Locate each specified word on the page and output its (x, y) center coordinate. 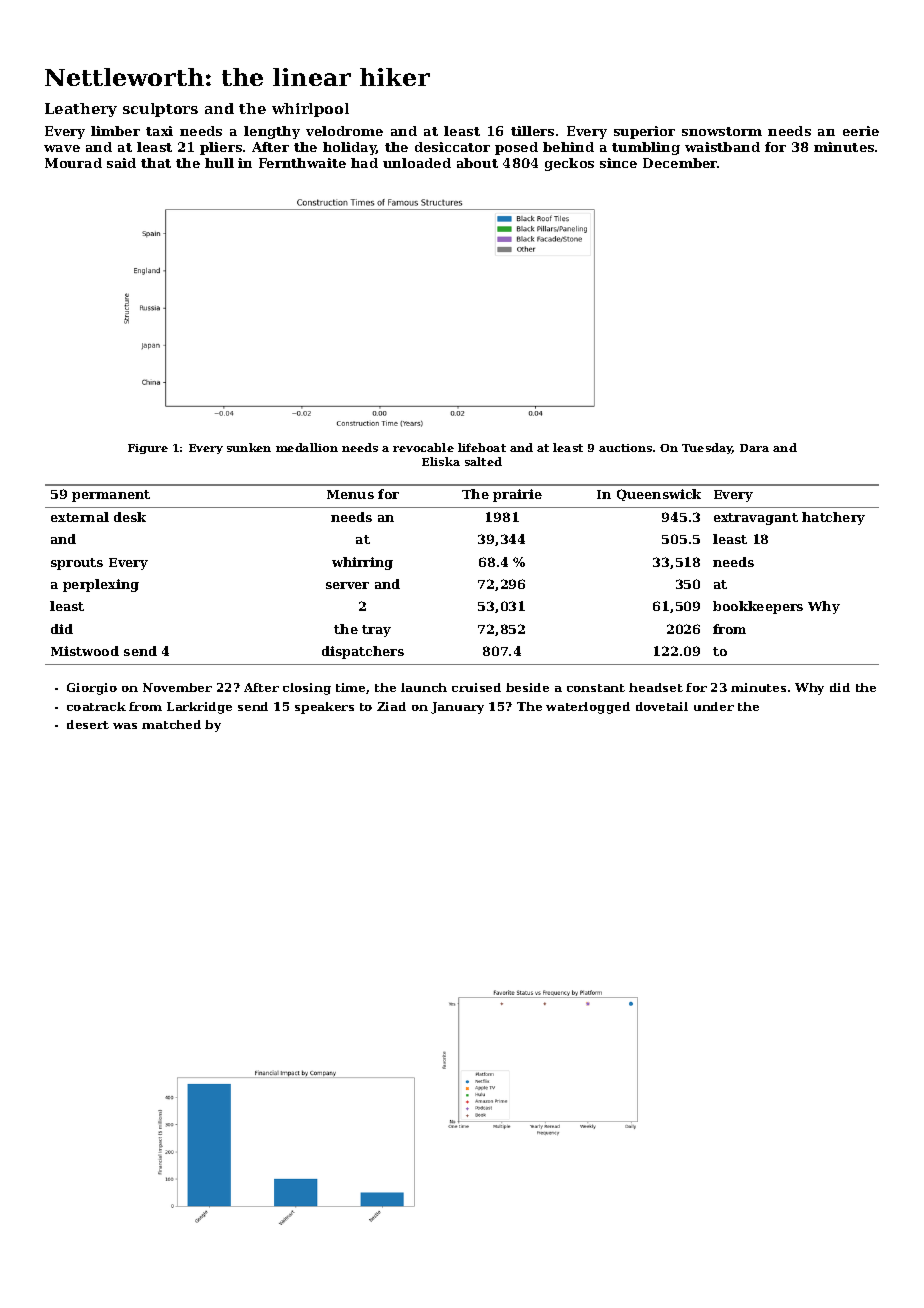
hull (219, 163)
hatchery (833, 518)
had (364, 163)
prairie (517, 495)
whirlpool (310, 110)
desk (130, 517)
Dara (754, 448)
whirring (362, 563)
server (347, 585)
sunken (249, 447)
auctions (625, 448)
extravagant (756, 519)
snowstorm (722, 131)
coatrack (96, 706)
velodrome (344, 131)
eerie (861, 131)
